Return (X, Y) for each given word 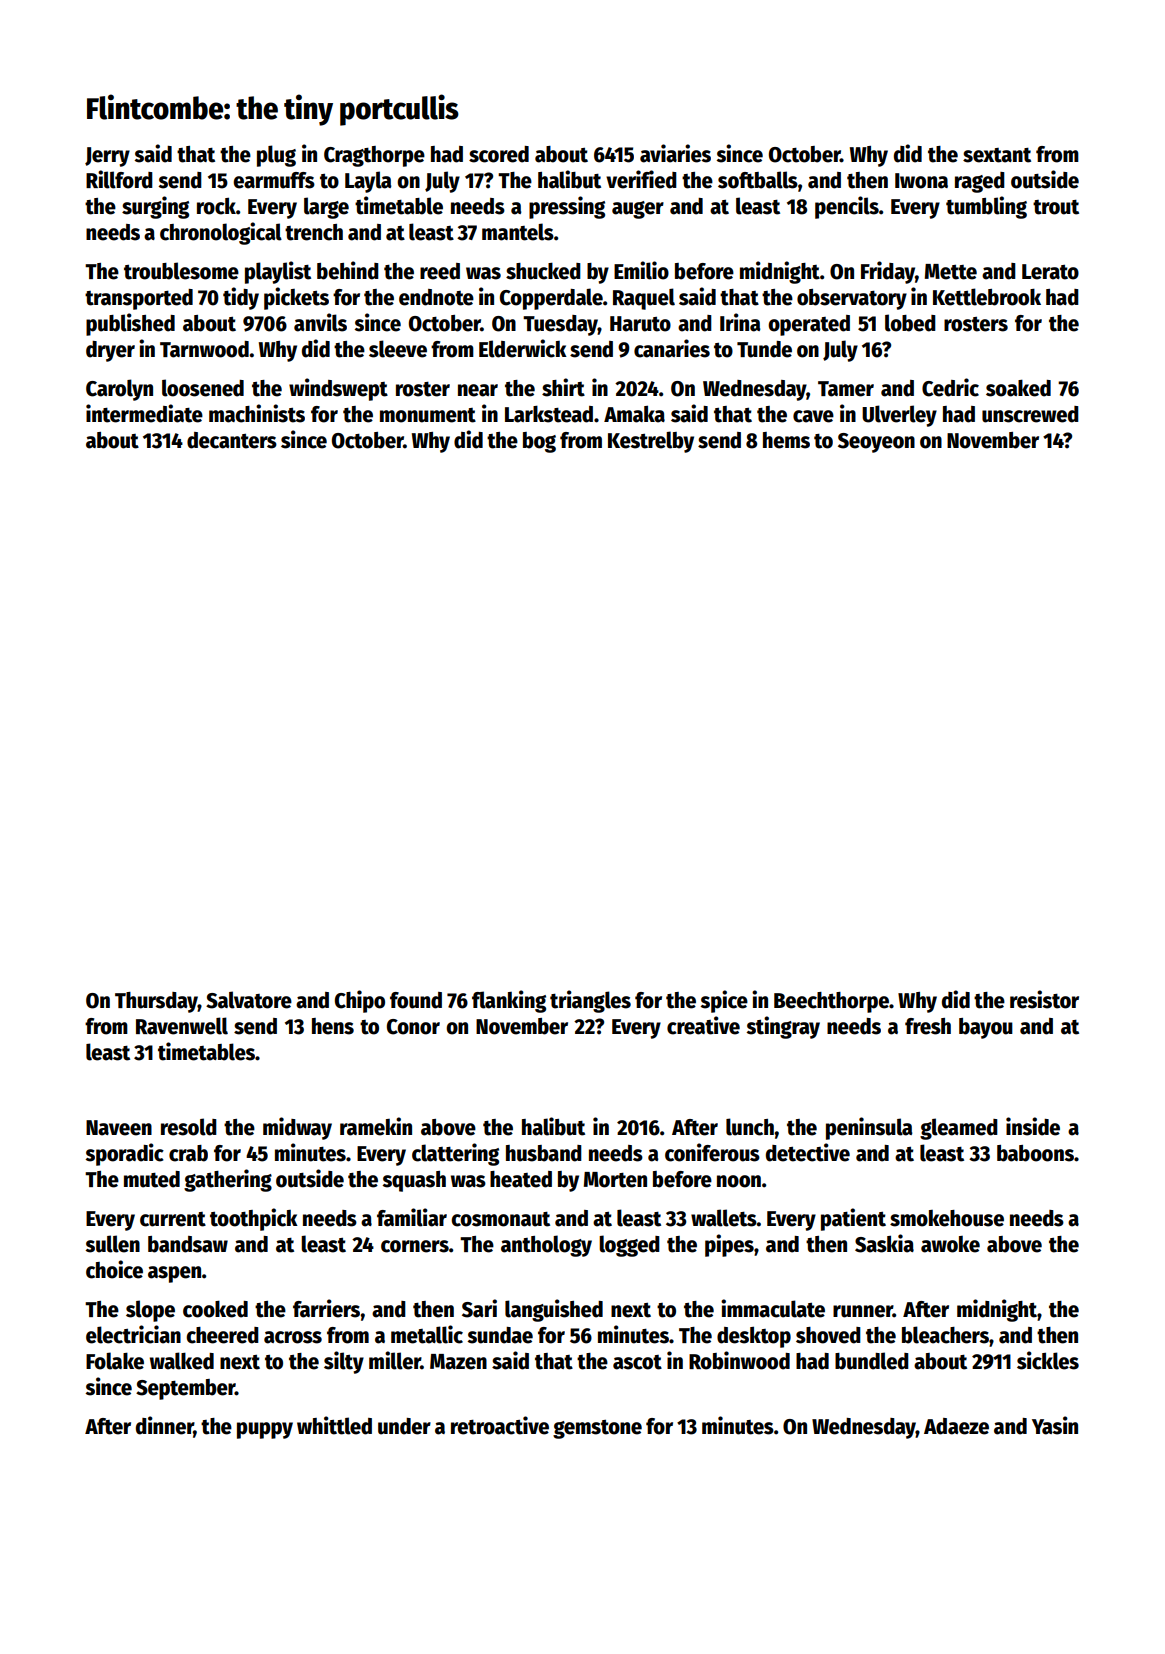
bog (539, 442)
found (416, 1000)
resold (189, 1127)
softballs (758, 180)
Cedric (950, 387)
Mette (951, 272)
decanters (232, 440)
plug (276, 156)
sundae (500, 1335)
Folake (115, 1361)
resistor (1044, 999)
